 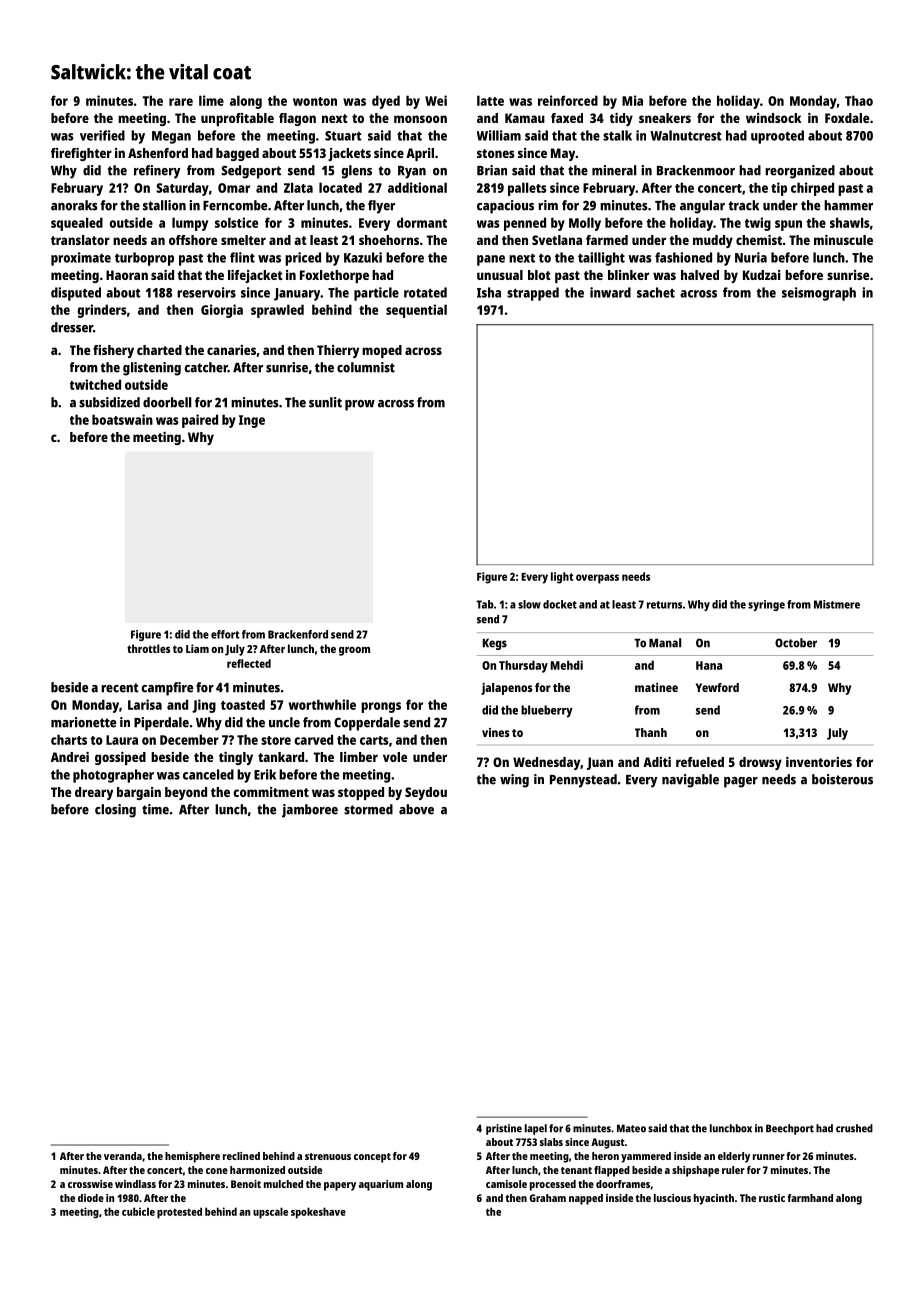 What do you see at coordinates (368, 809) in the screenshot?
I see `stormed` at bounding box center [368, 809].
